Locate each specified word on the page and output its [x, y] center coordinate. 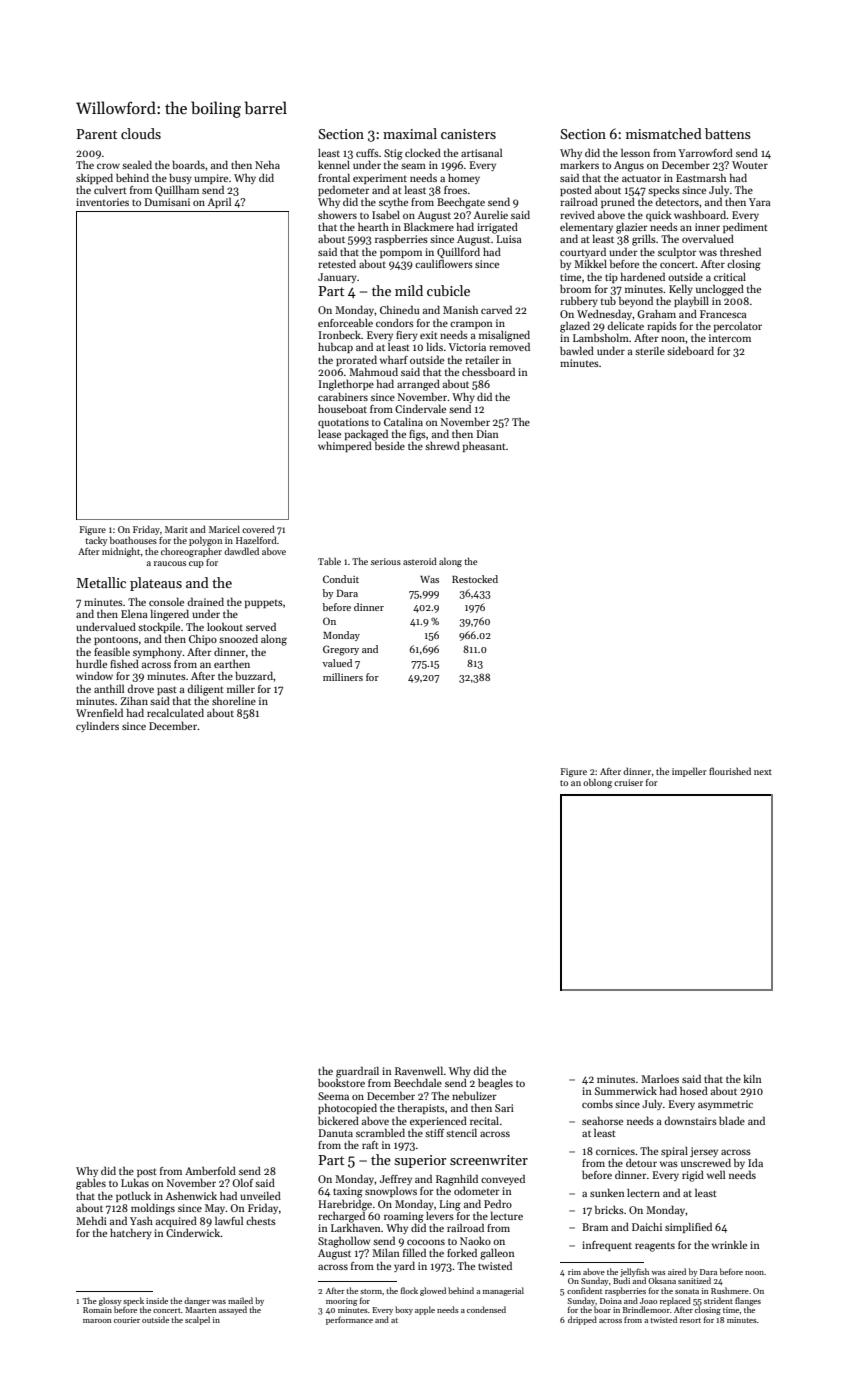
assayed [233, 1310]
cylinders [97, 726]
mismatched [664, 133]
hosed [694, 1090]
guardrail [357, 1072]
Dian [488, 434]
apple [425, 1310]
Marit [176, 529]
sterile [650, 350]
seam [413, 166]
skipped [94, 178]
